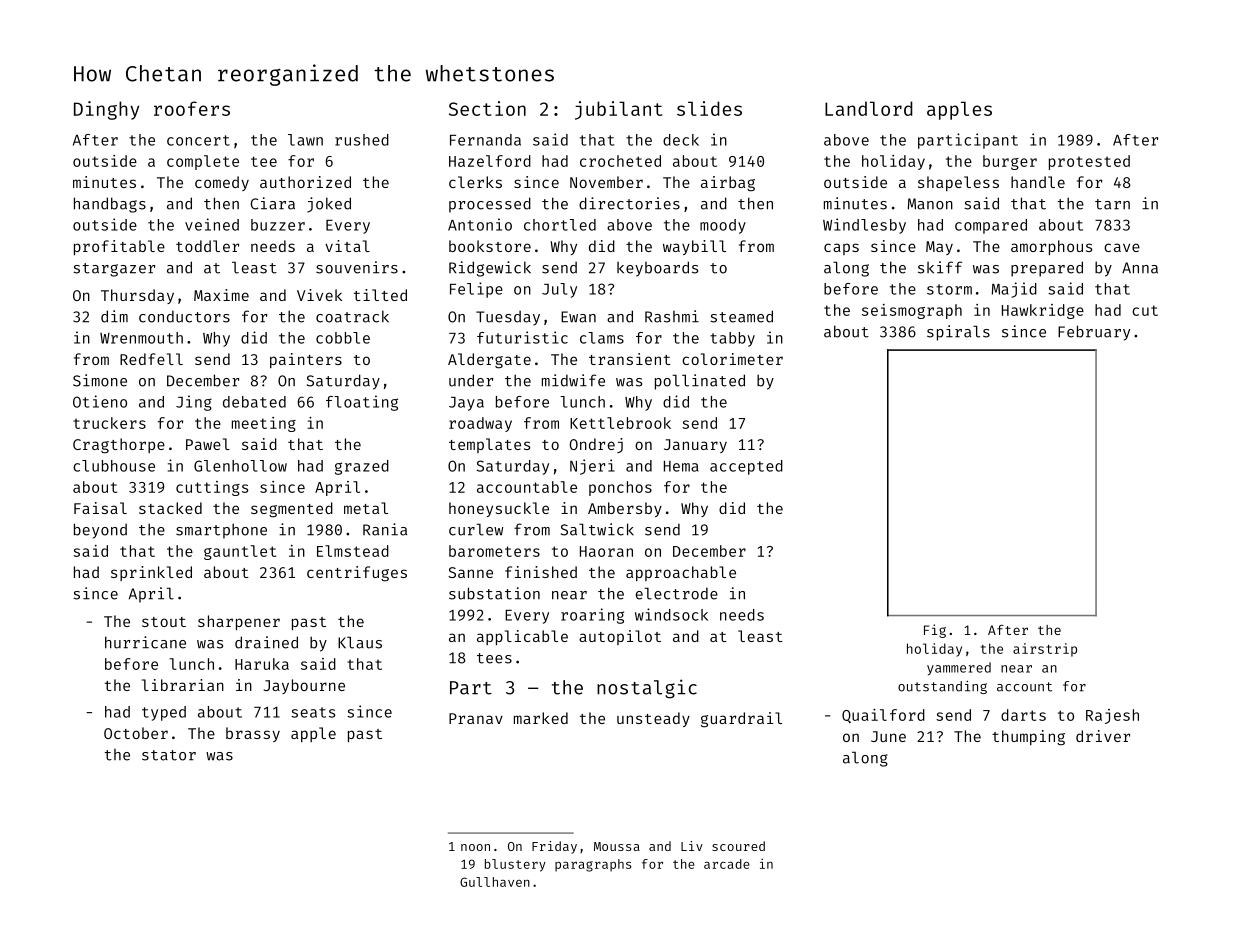  I want to click on Simone, so click(100, 380).
